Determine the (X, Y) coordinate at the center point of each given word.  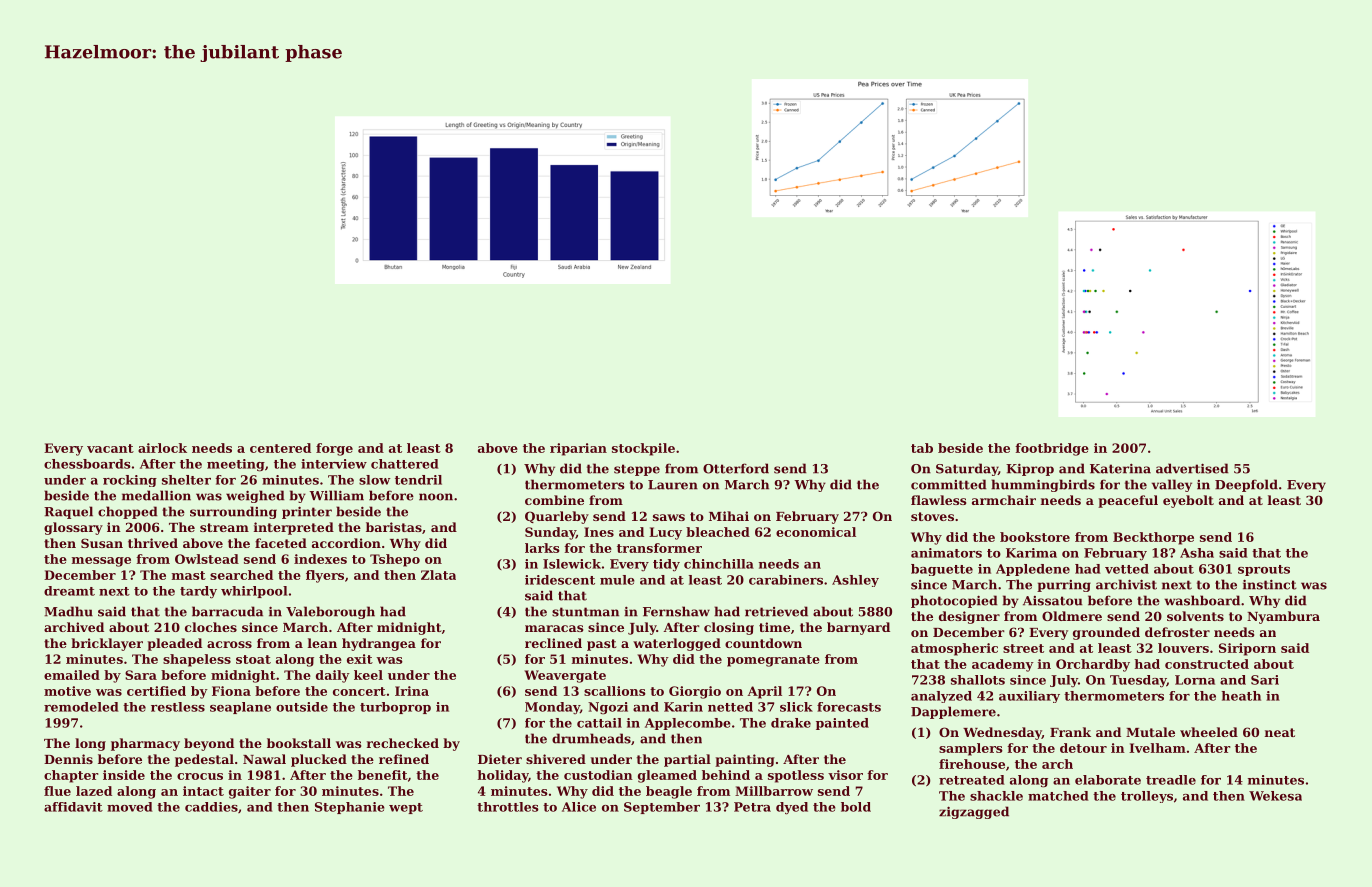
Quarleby (557, 517)
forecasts (849, 707)
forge (334, 449)
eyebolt (1188, 501)
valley (1172, 485)
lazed (94, 791)
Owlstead (207, 559)
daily (333, 676)
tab (922, 448)
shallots (978, 680)
